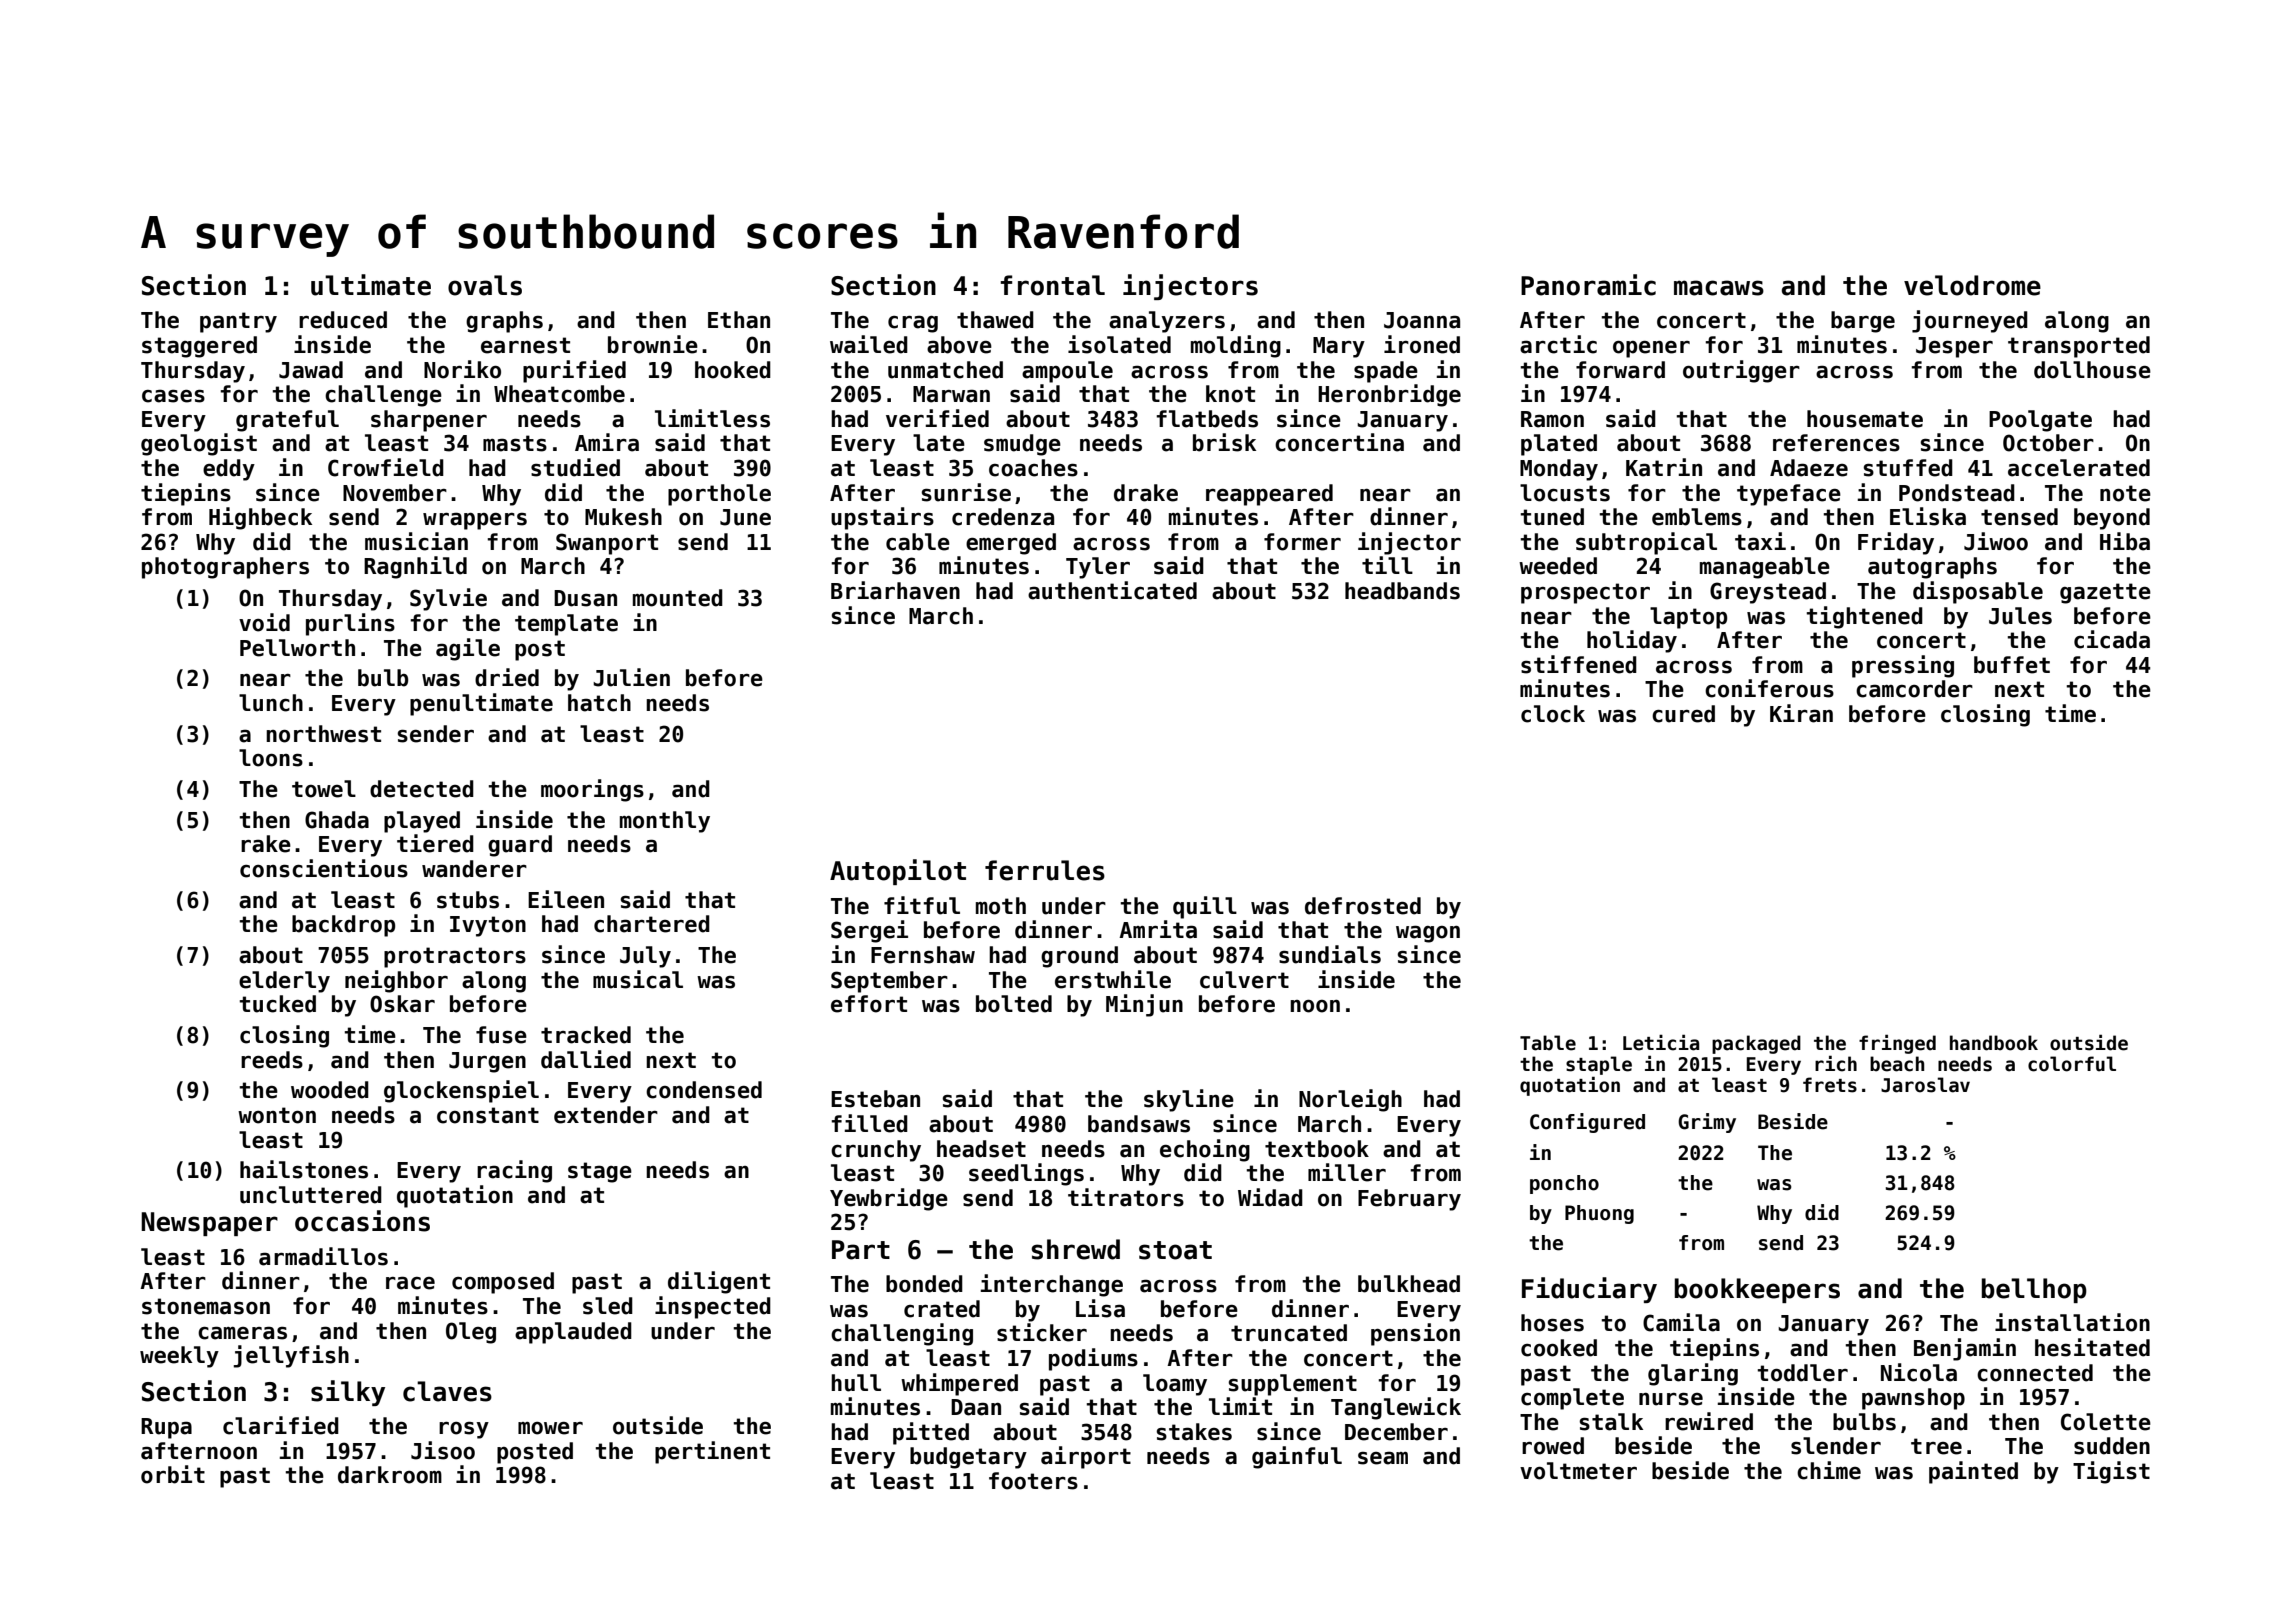 The height and width of the page is (1620, 2292). What do you see at coordinates (390, 1475) in the page?
I see `darkroom` at bounding box center [390, 1475].
